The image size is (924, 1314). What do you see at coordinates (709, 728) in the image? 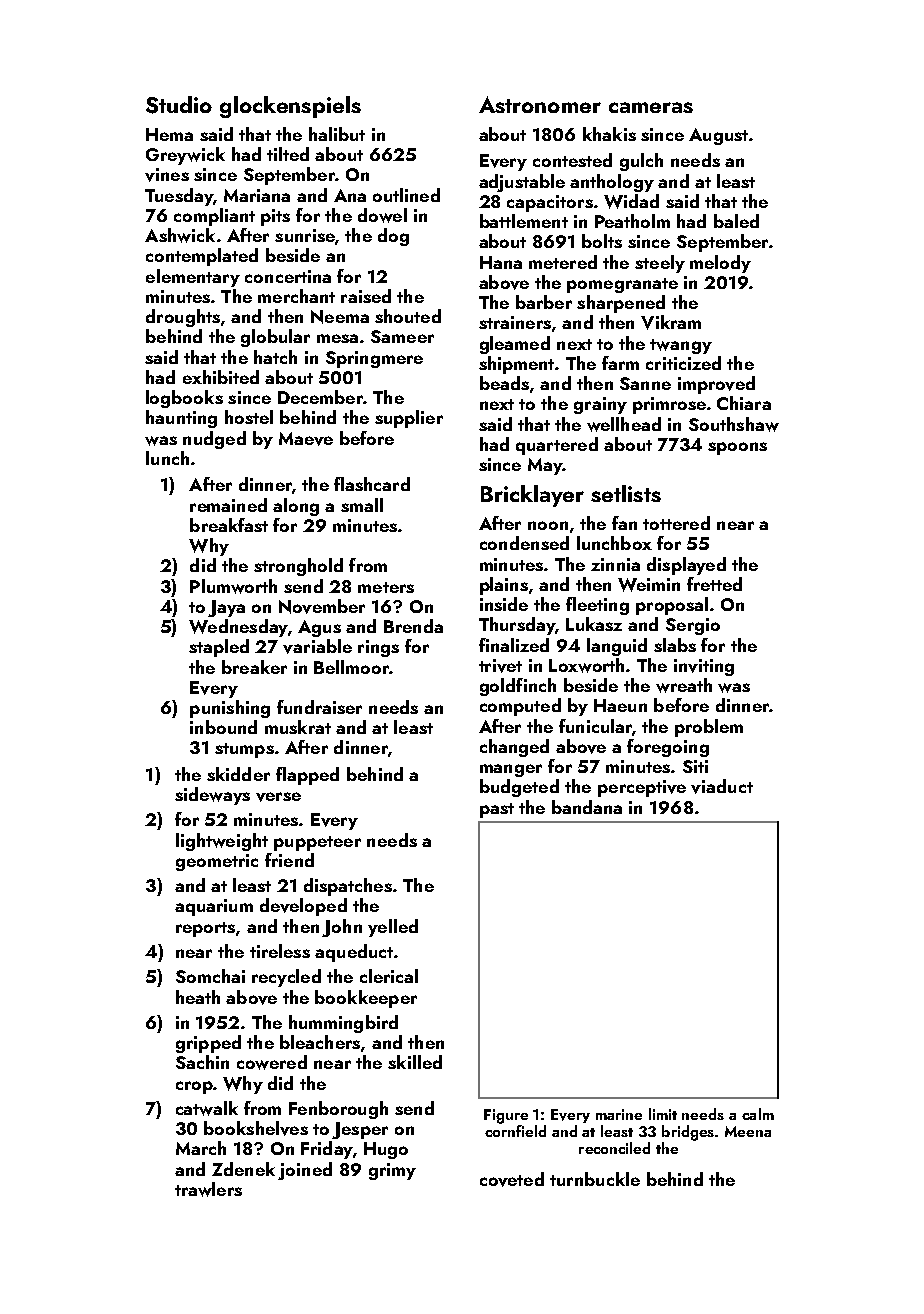
I see `problem` at bounding box center [709, 728].
